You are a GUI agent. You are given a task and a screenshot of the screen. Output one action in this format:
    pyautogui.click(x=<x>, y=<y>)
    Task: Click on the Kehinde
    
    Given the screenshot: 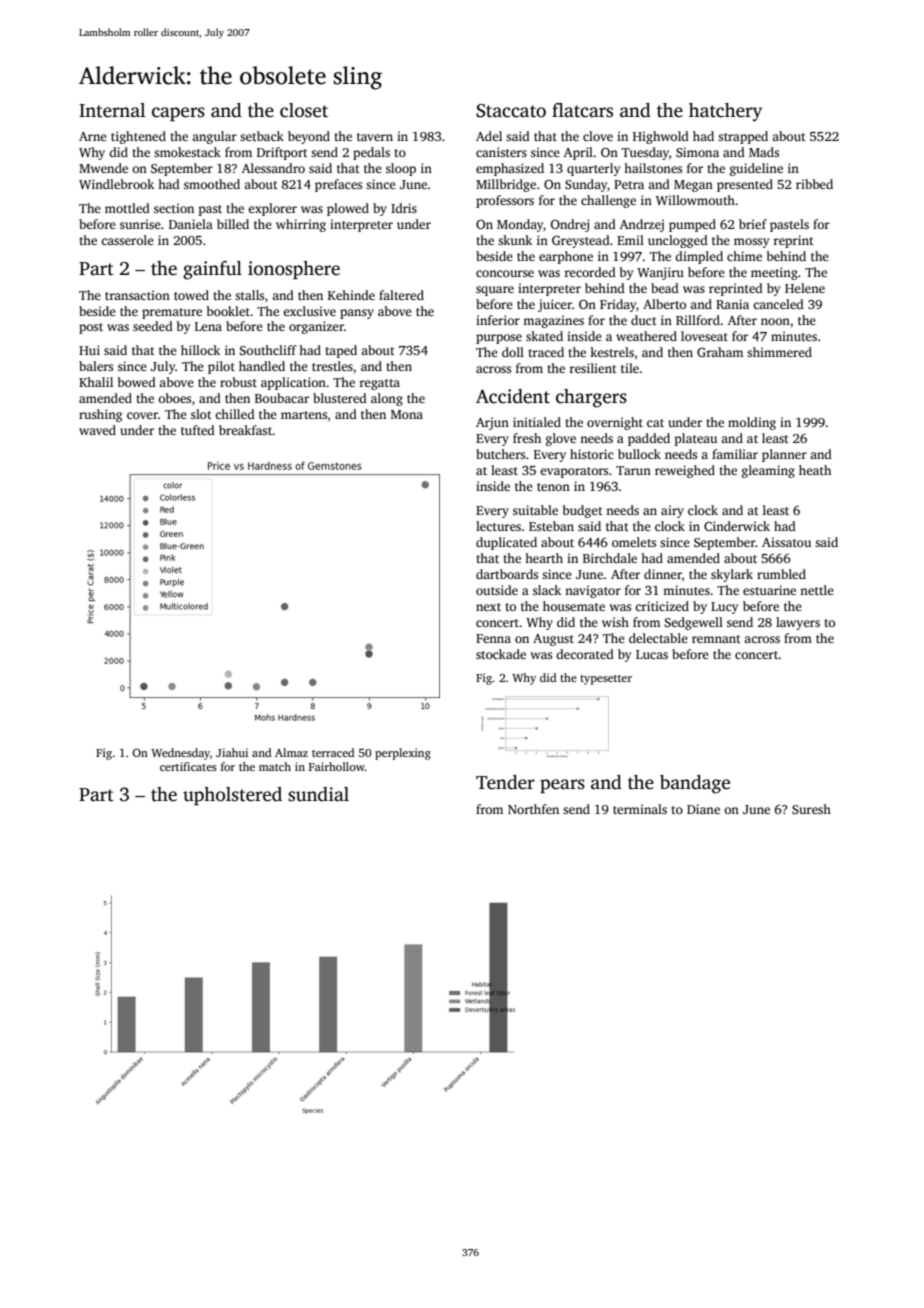 What is the action you would take?
    pyautogui.click(x=351, y=295)
